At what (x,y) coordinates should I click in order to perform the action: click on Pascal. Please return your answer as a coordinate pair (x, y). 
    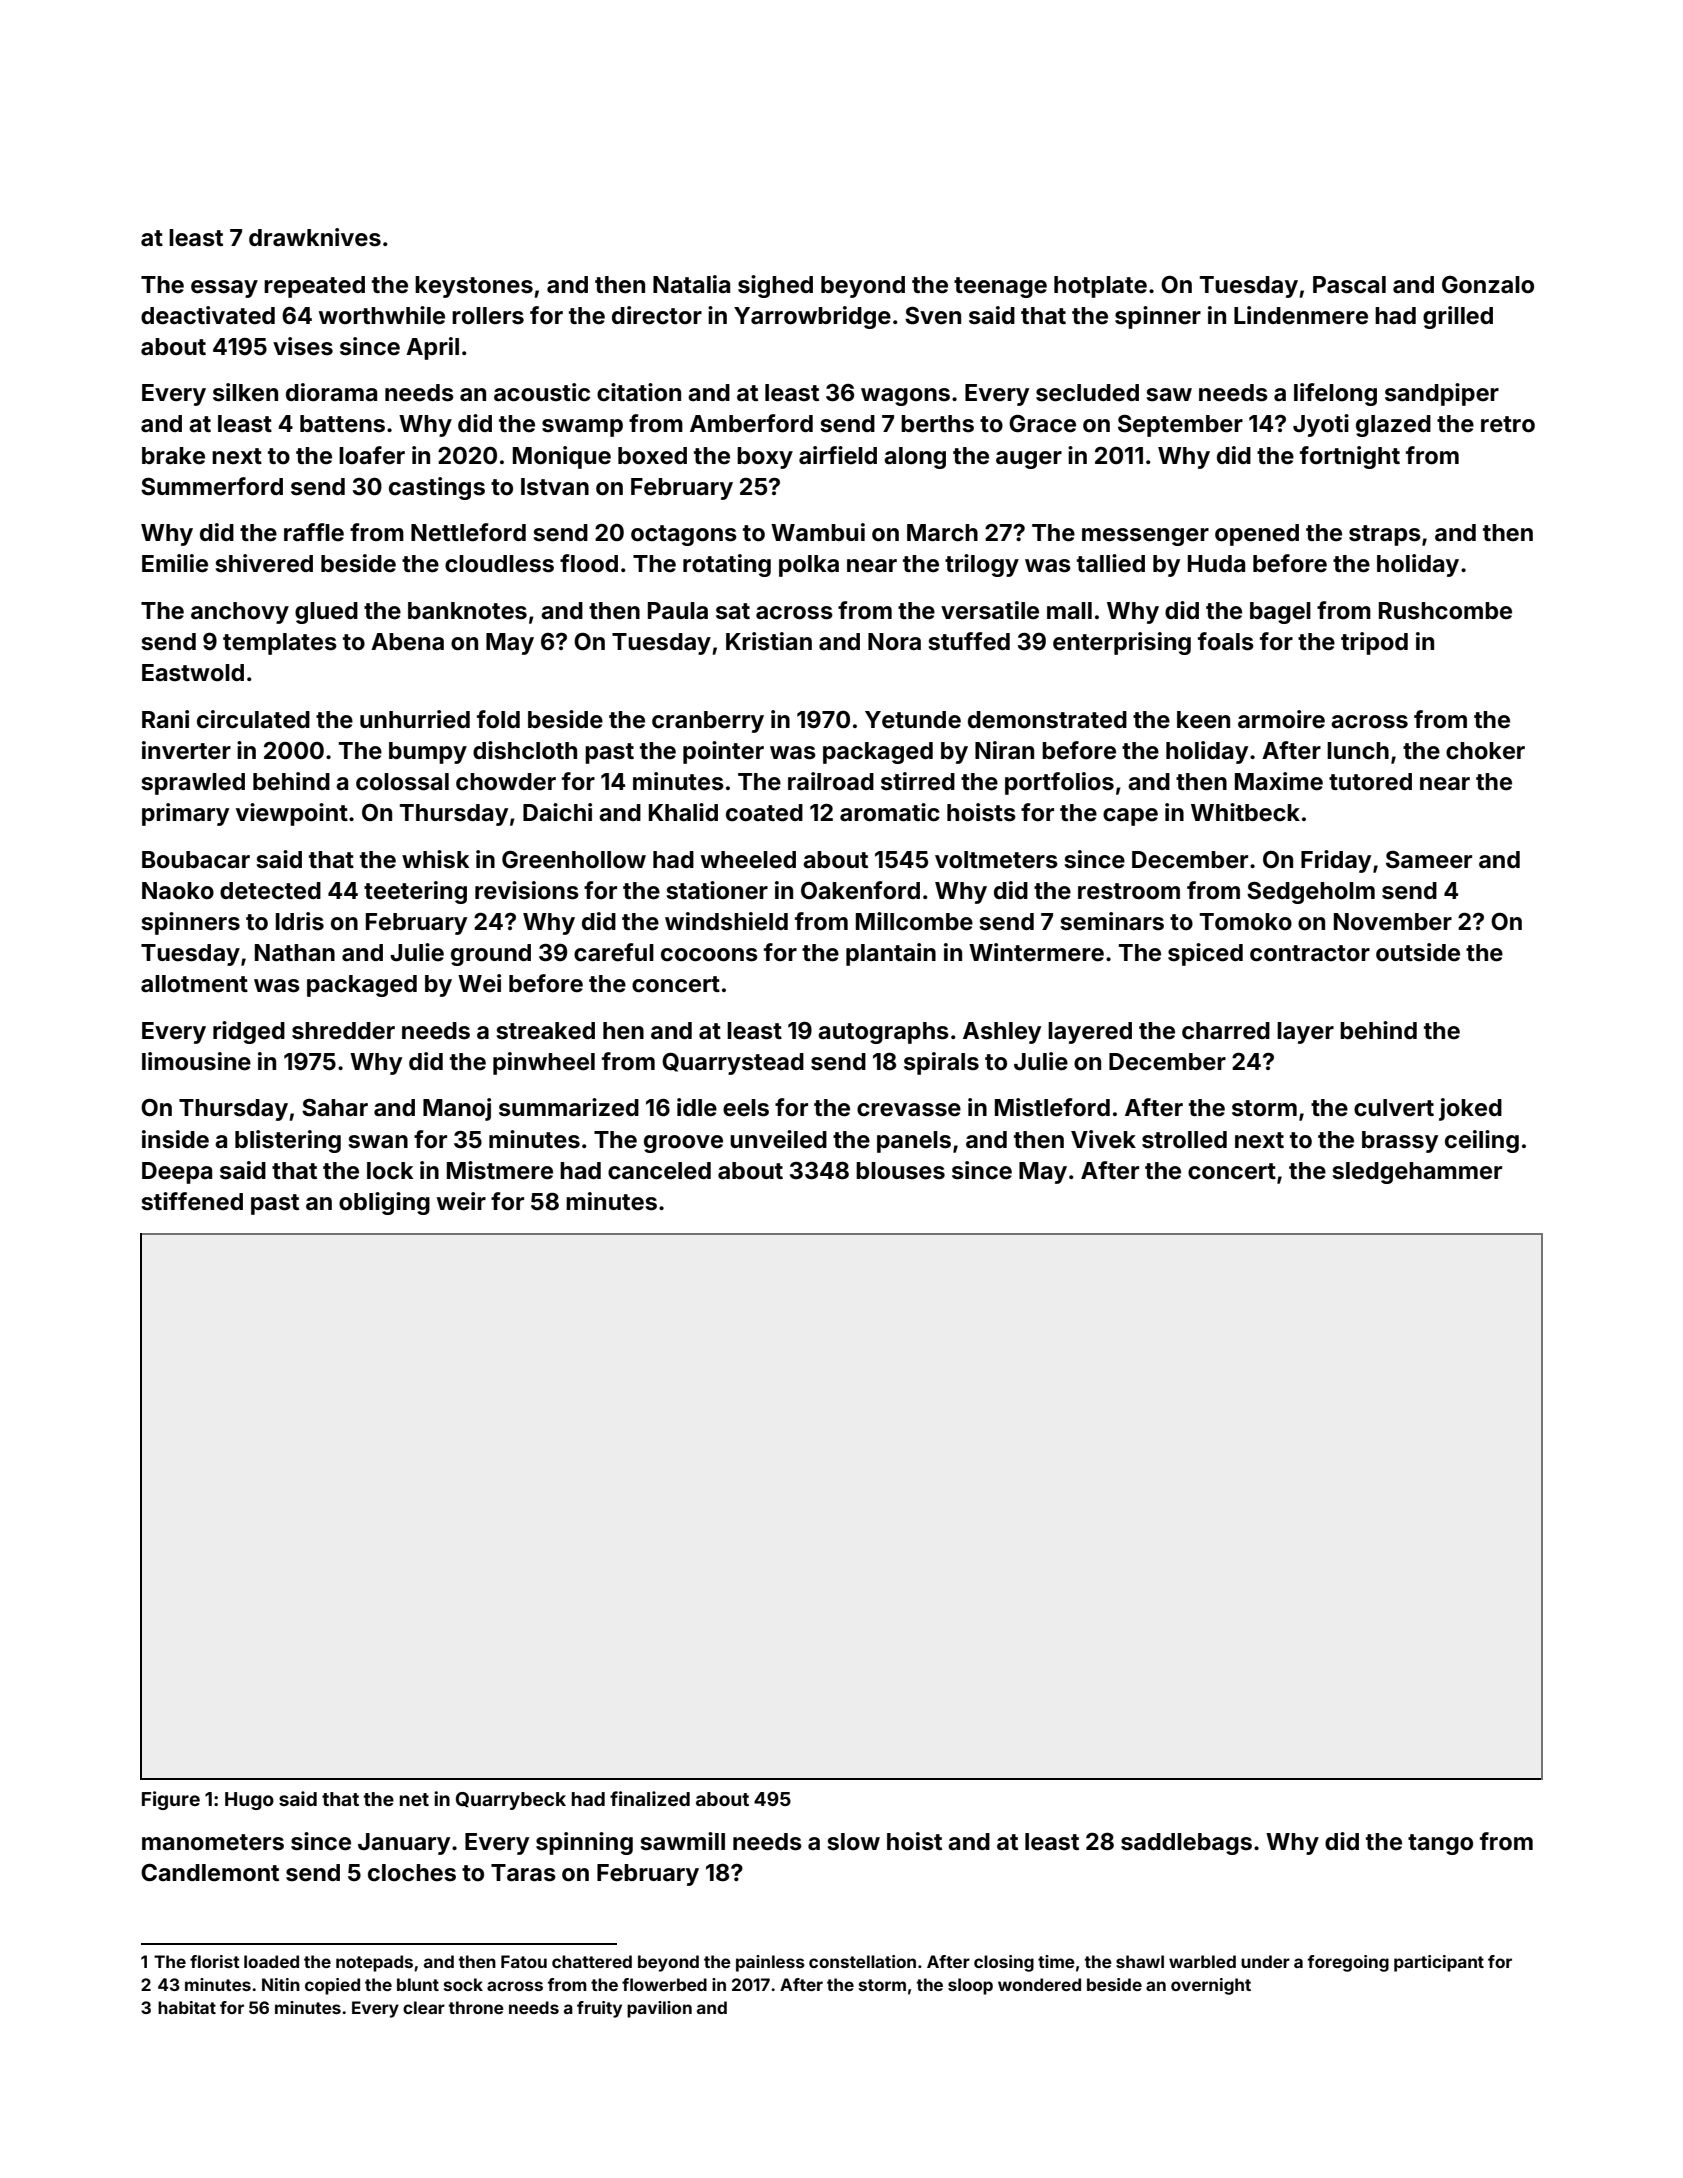
    Looking at the image, I should click on (1349, 285).
